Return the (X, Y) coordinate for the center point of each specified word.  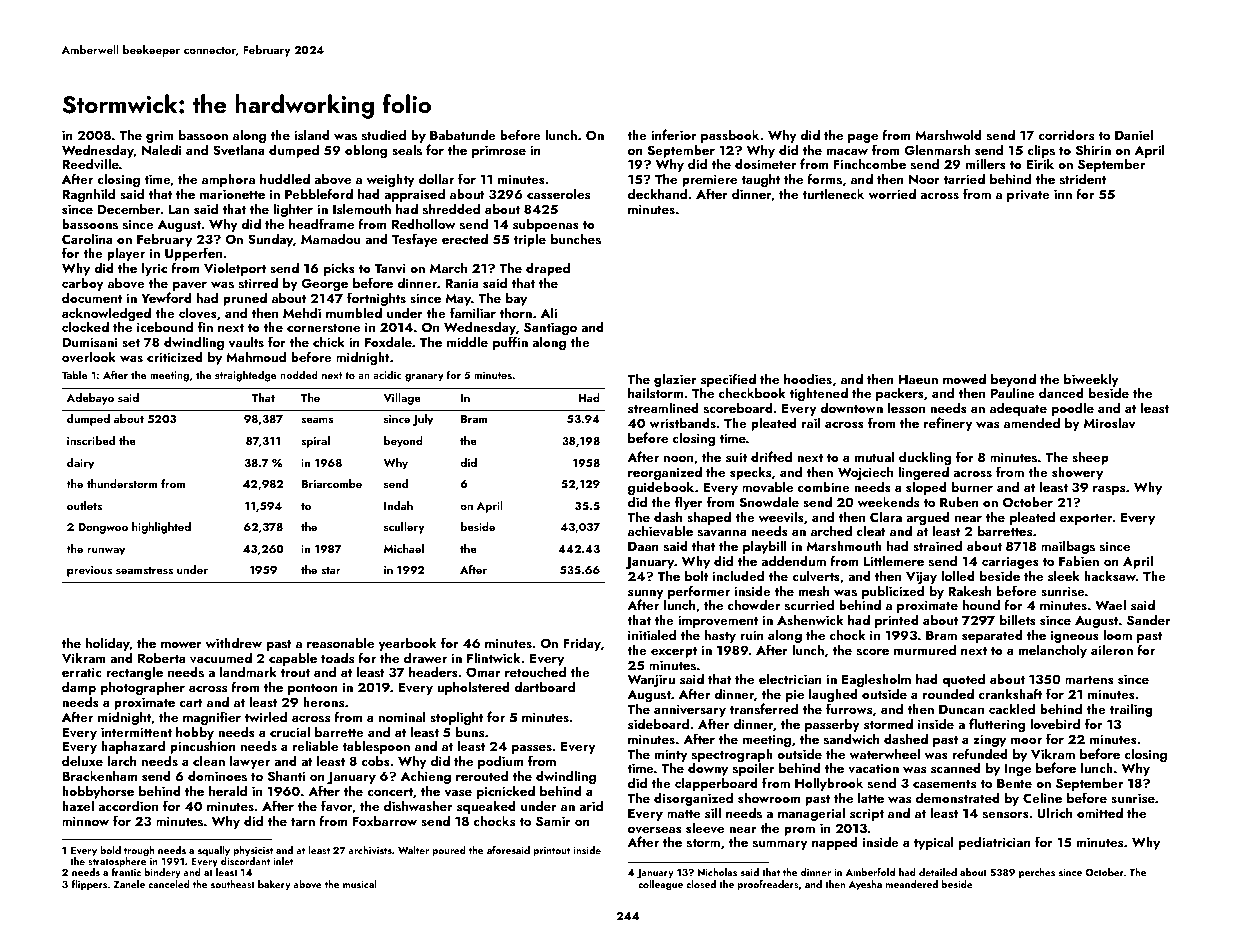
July (422, 420)
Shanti (286, 776)
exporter (1086, 519)
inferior (674, 134)
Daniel (1134, 134)
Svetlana (239, 150)
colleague (660, 885)
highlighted (161, 528)
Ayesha (865, 885)
